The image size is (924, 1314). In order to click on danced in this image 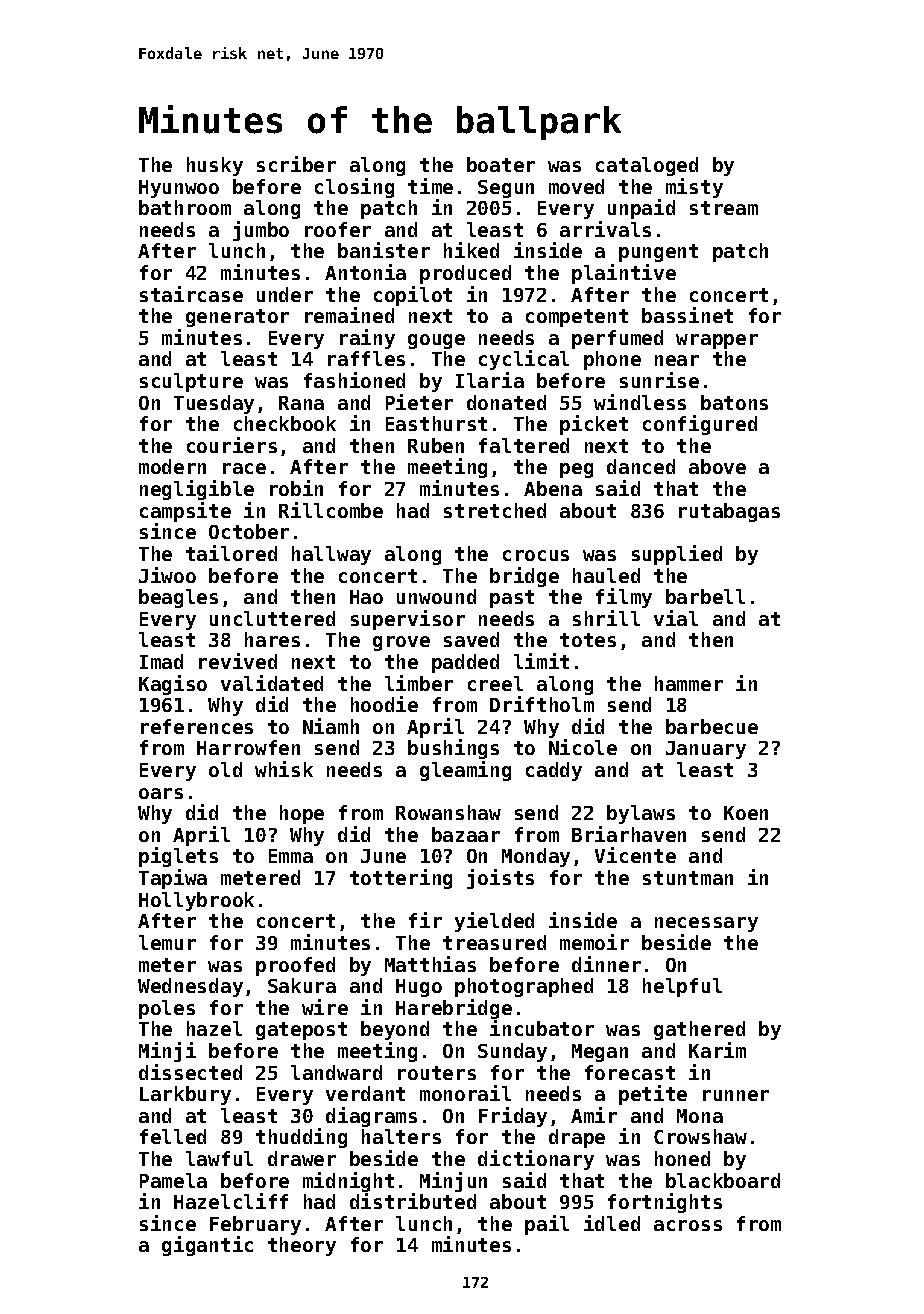, I will do `click(641, 466)`.
